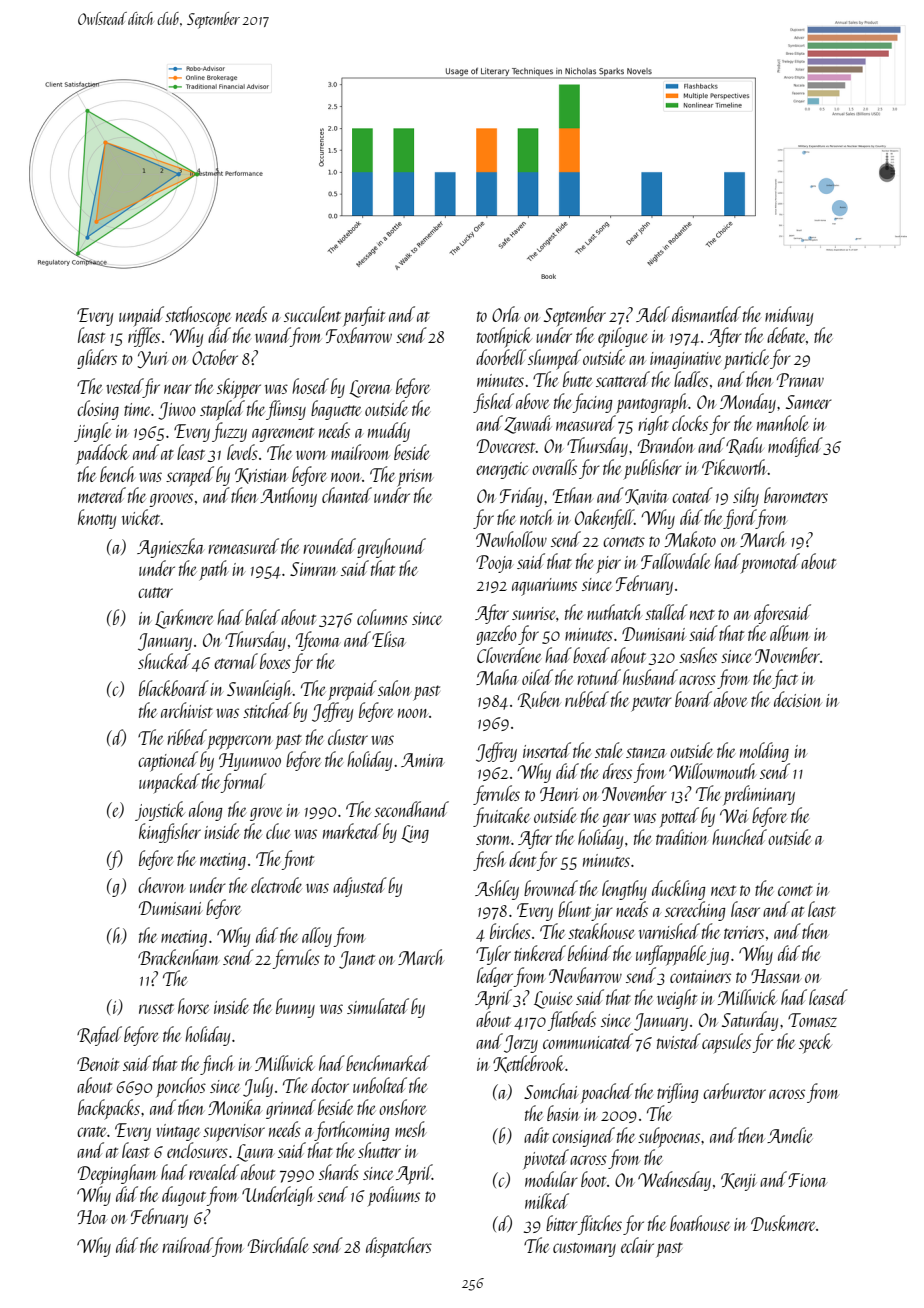 The width and height of the screenshot is (924, 1308). Describe the element at coordinates (217, 1065) in the screenshot. I see `finch` at that location.
